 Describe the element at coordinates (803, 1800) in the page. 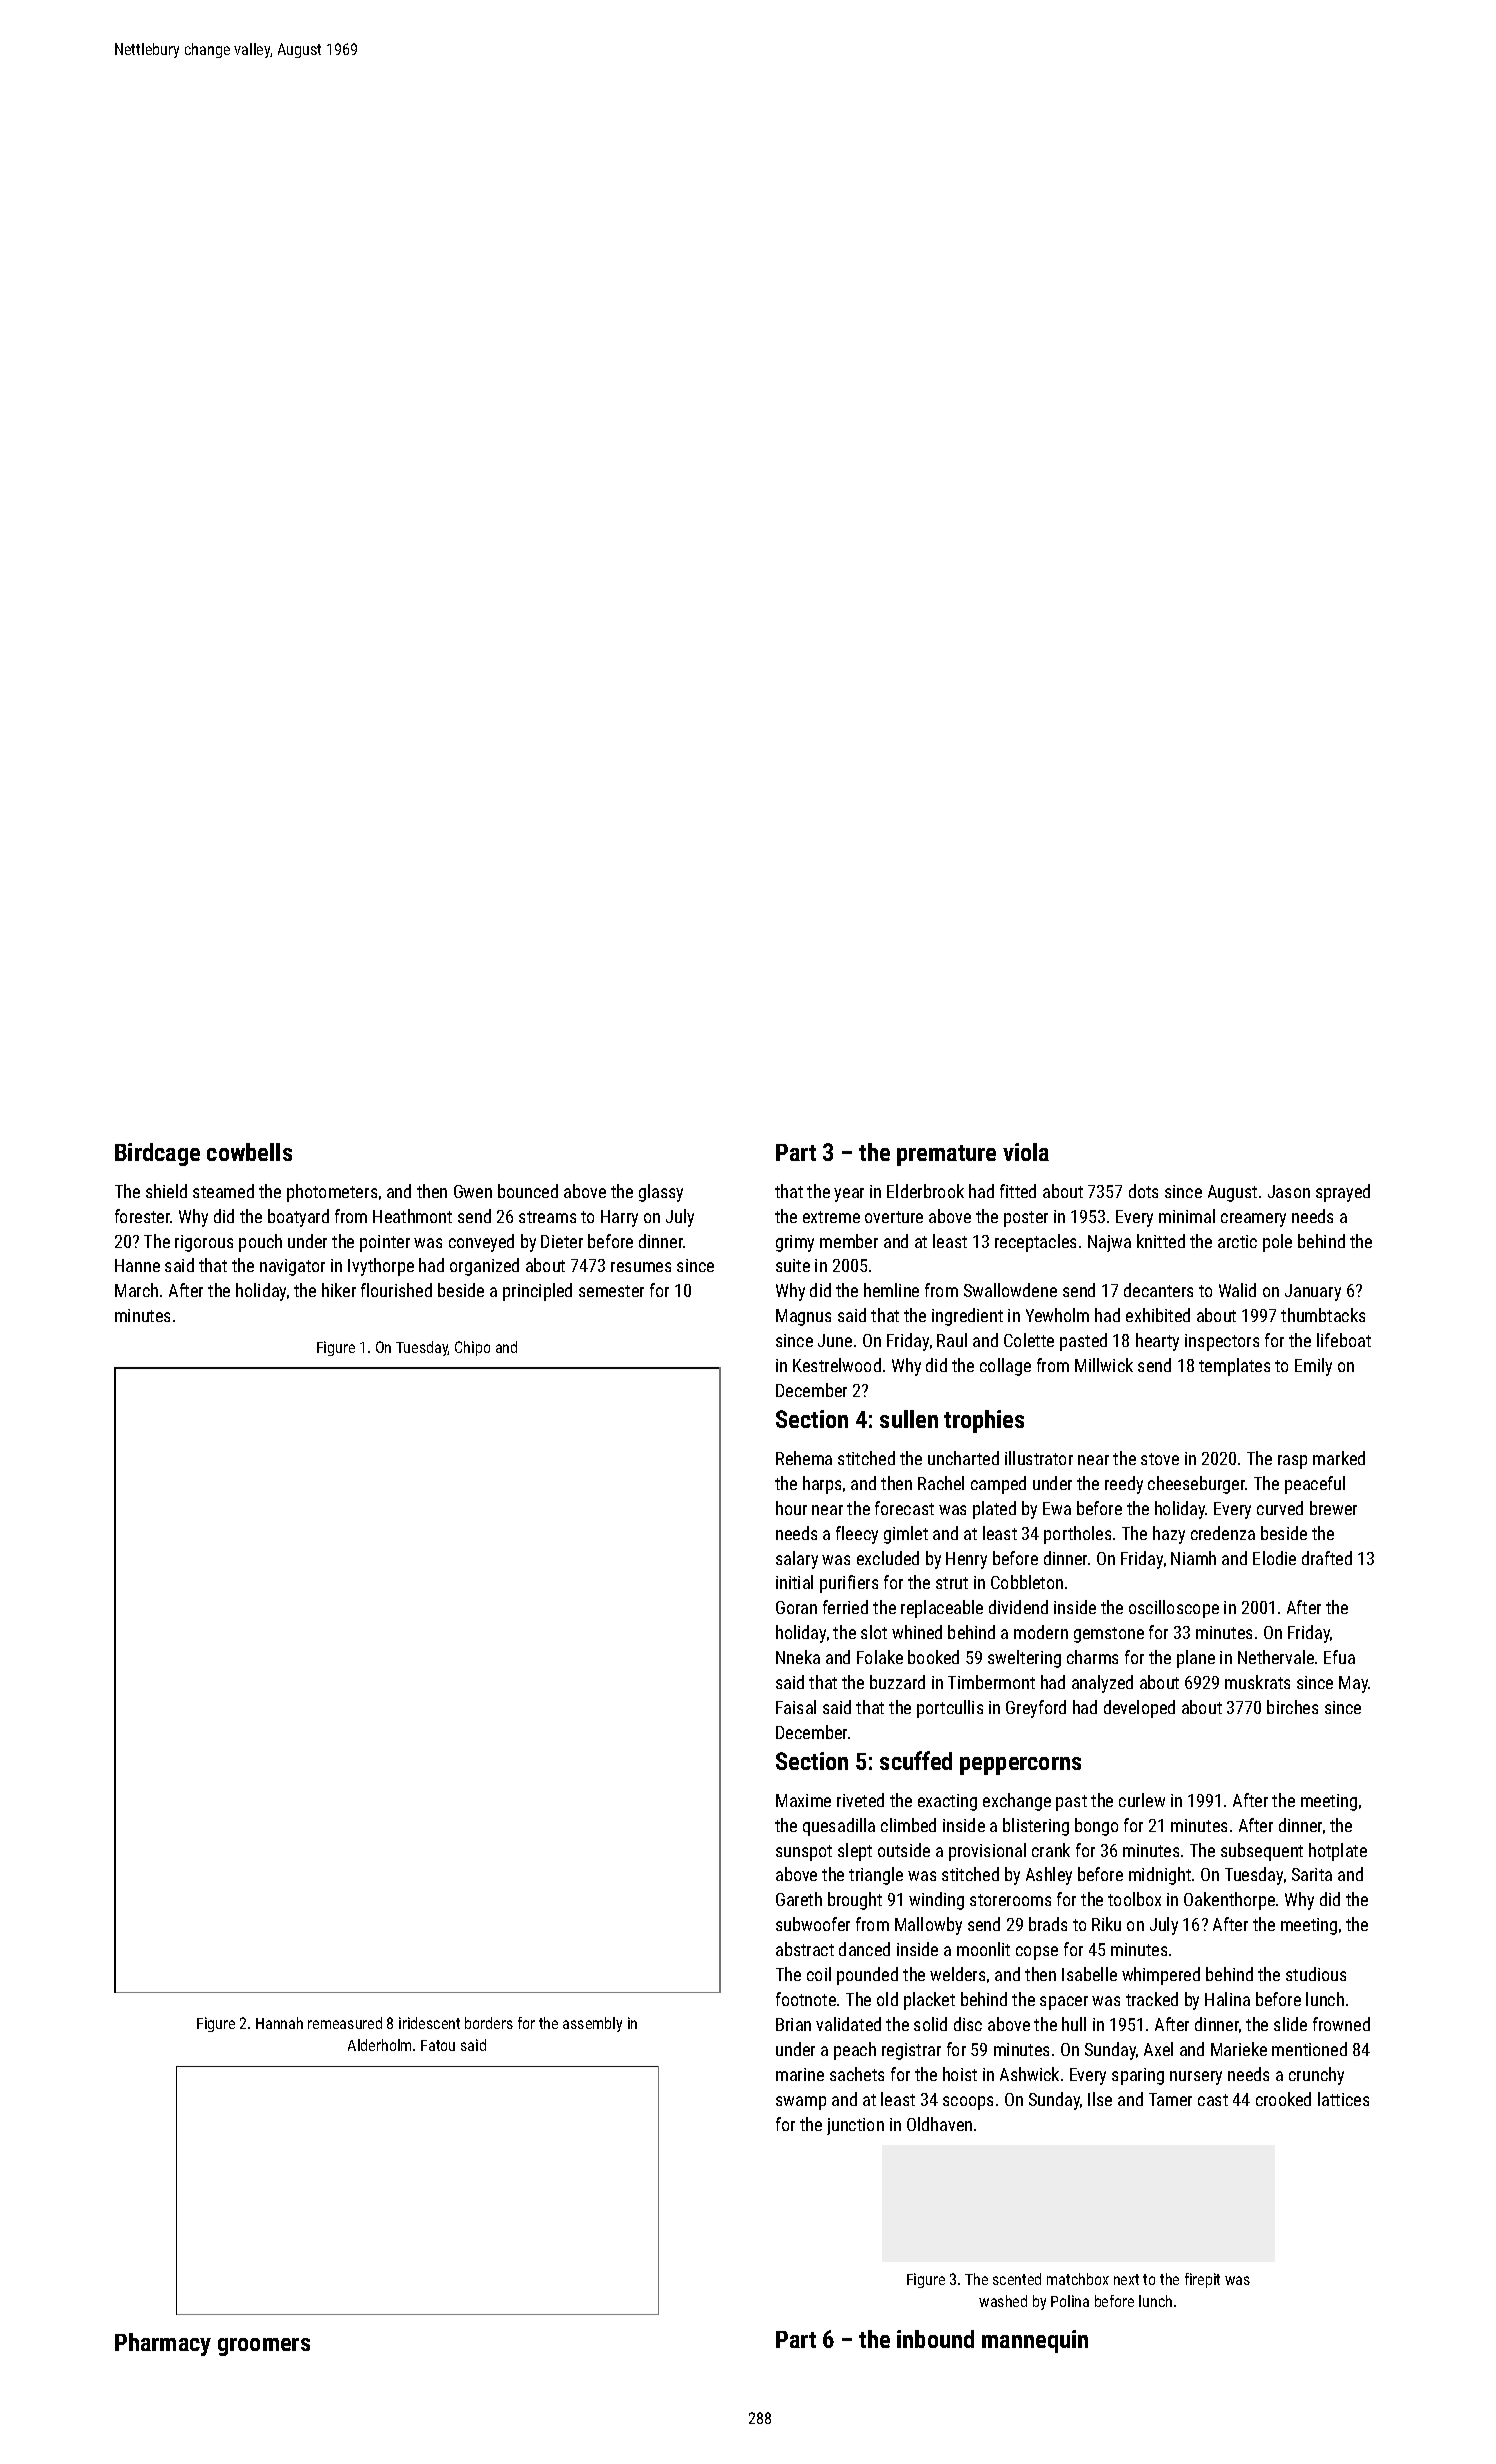

I see `Maxime` at that location.
